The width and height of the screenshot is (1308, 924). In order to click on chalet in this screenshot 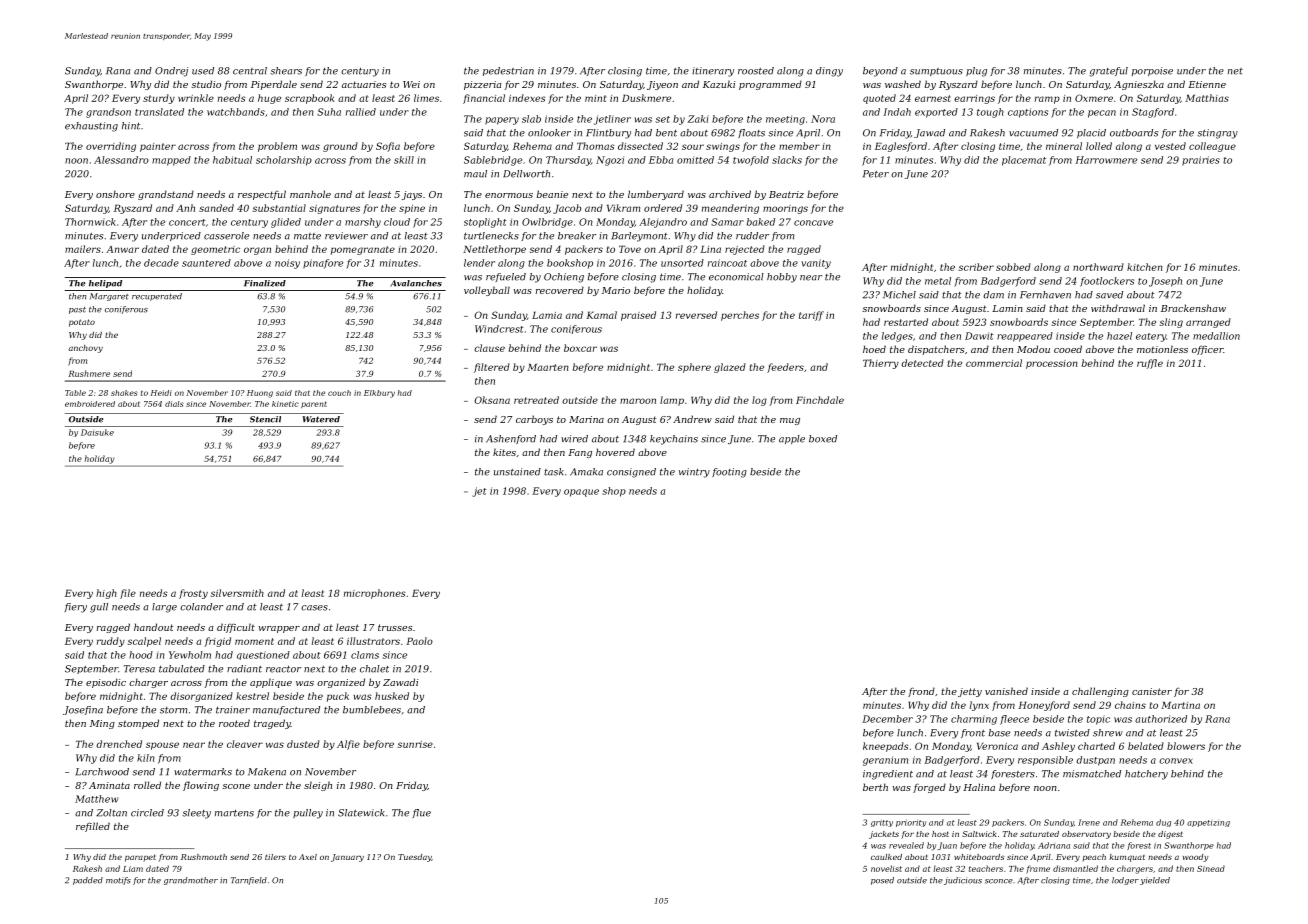, I will do `click(374, 669)`.
